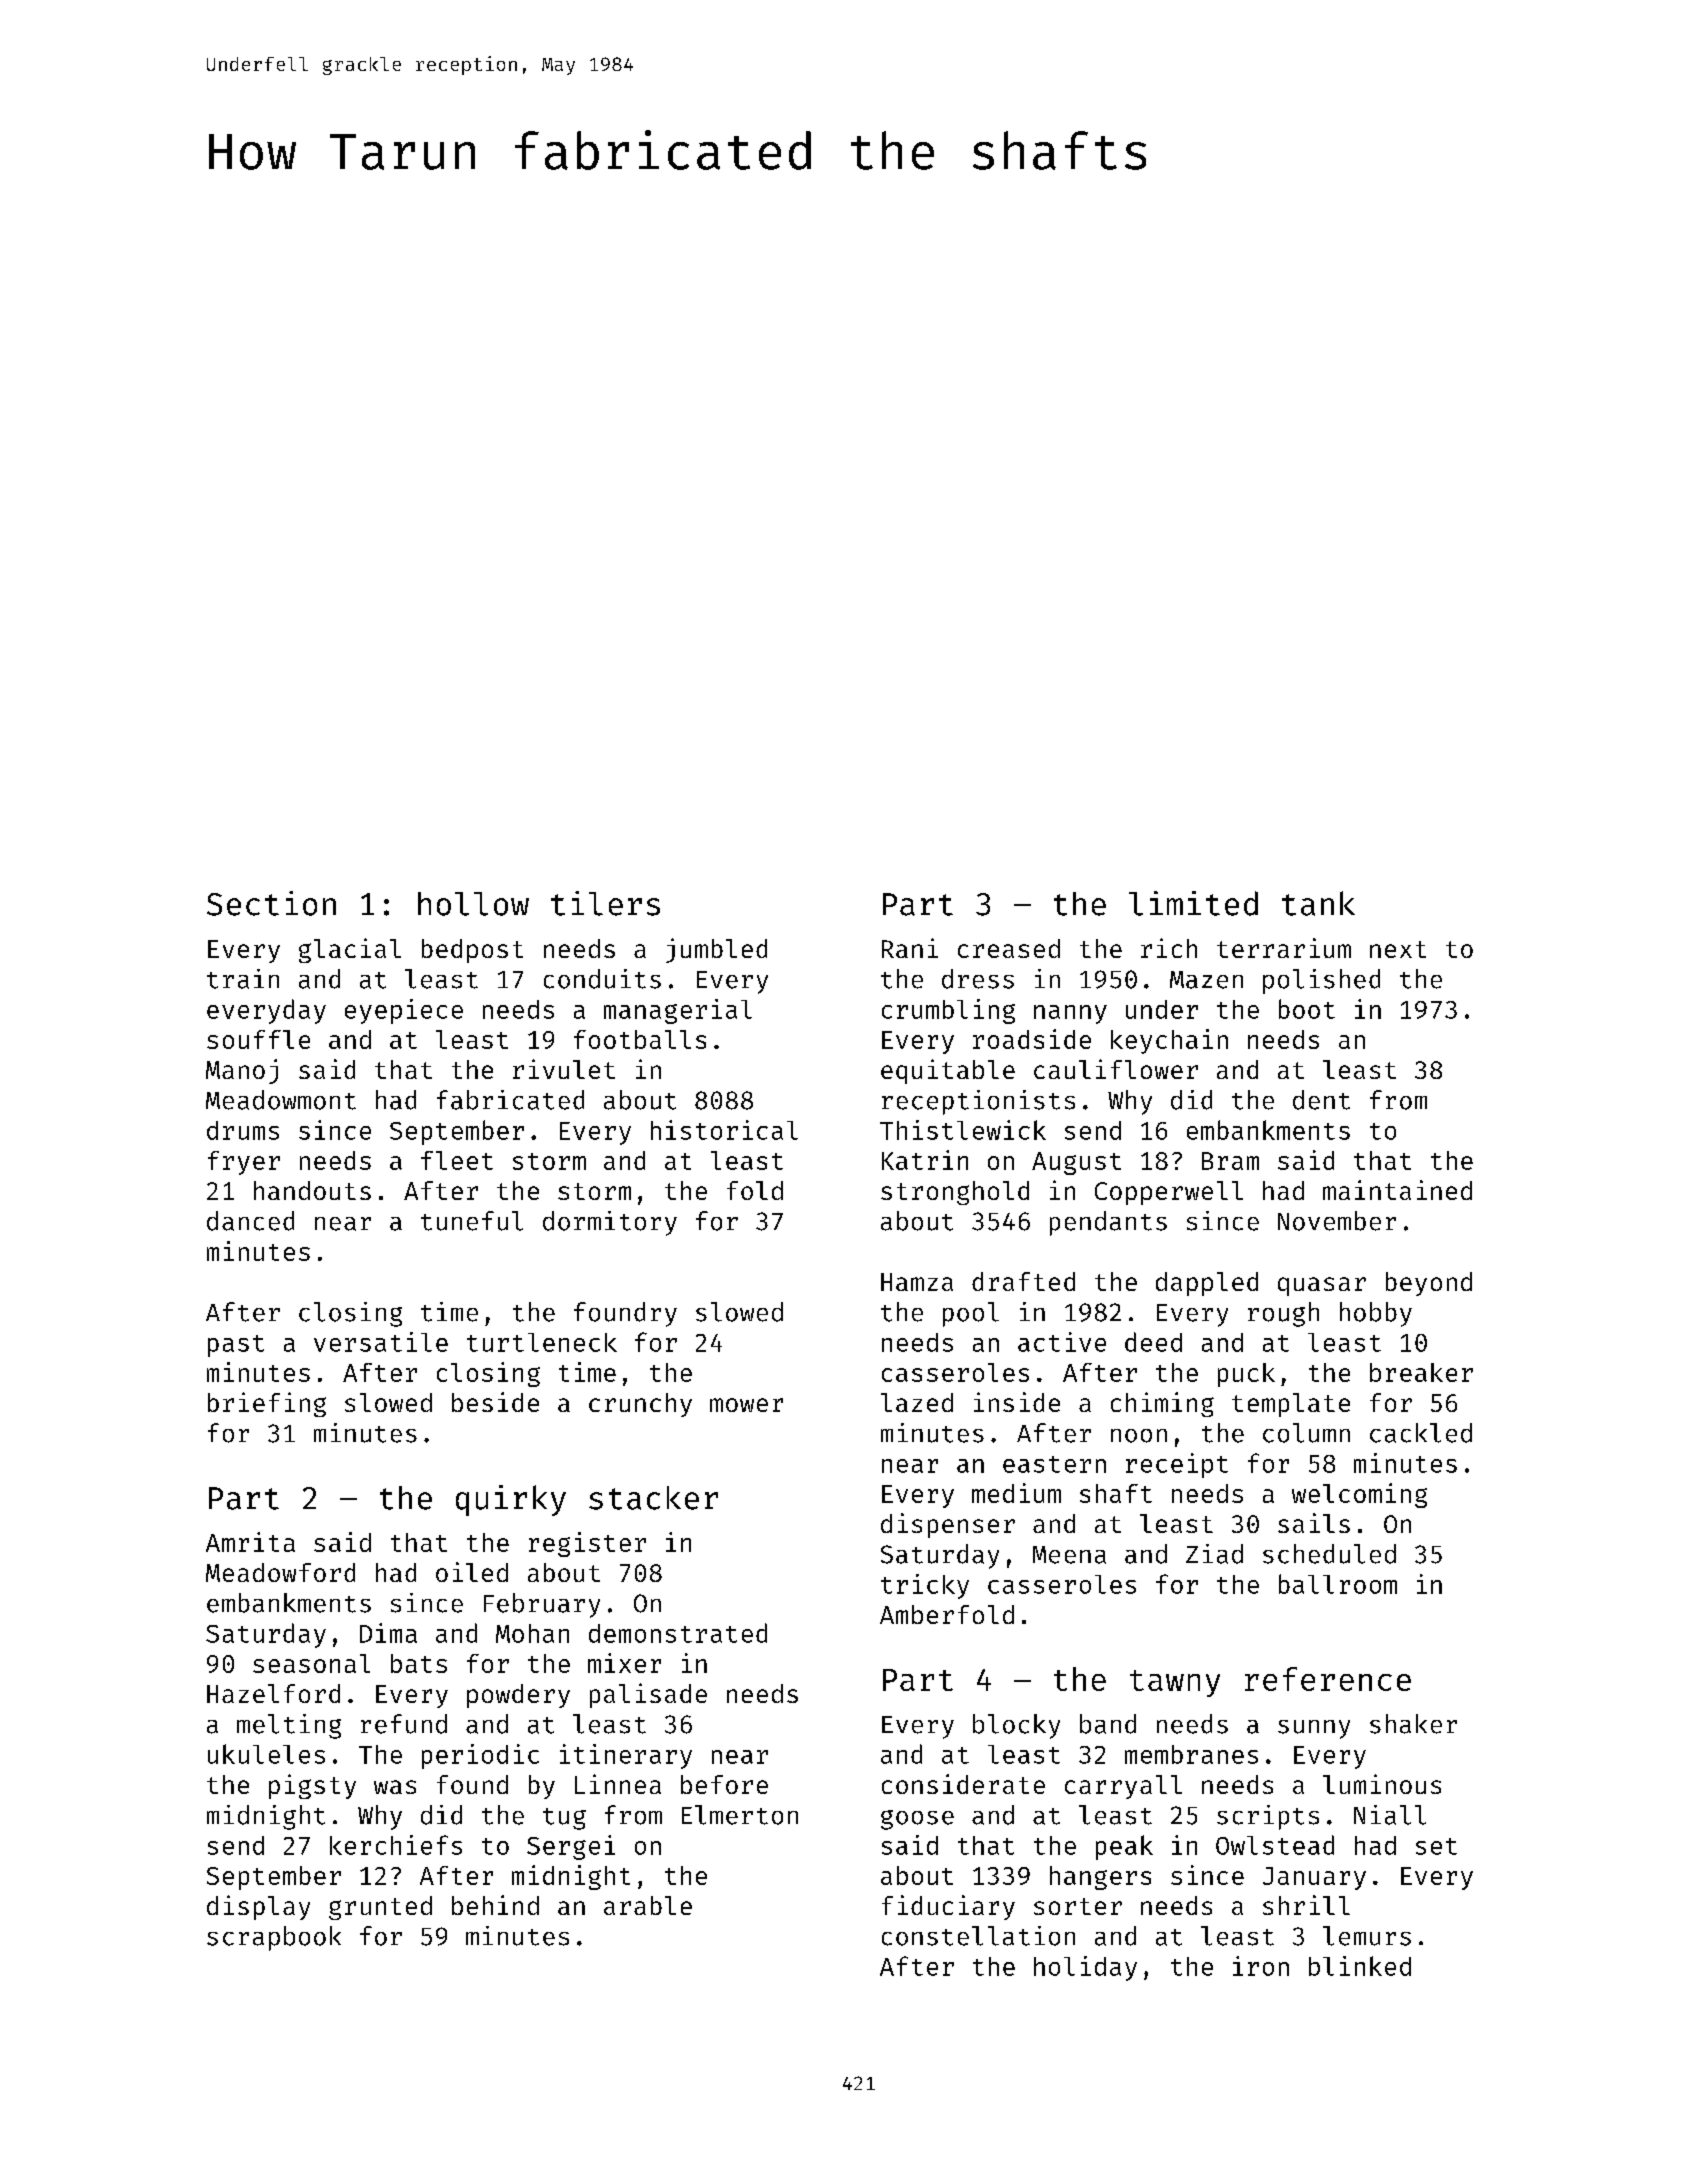  Describe the element at coordinates (716, 950) in the screenshot. I see `jumbled` at that location.
